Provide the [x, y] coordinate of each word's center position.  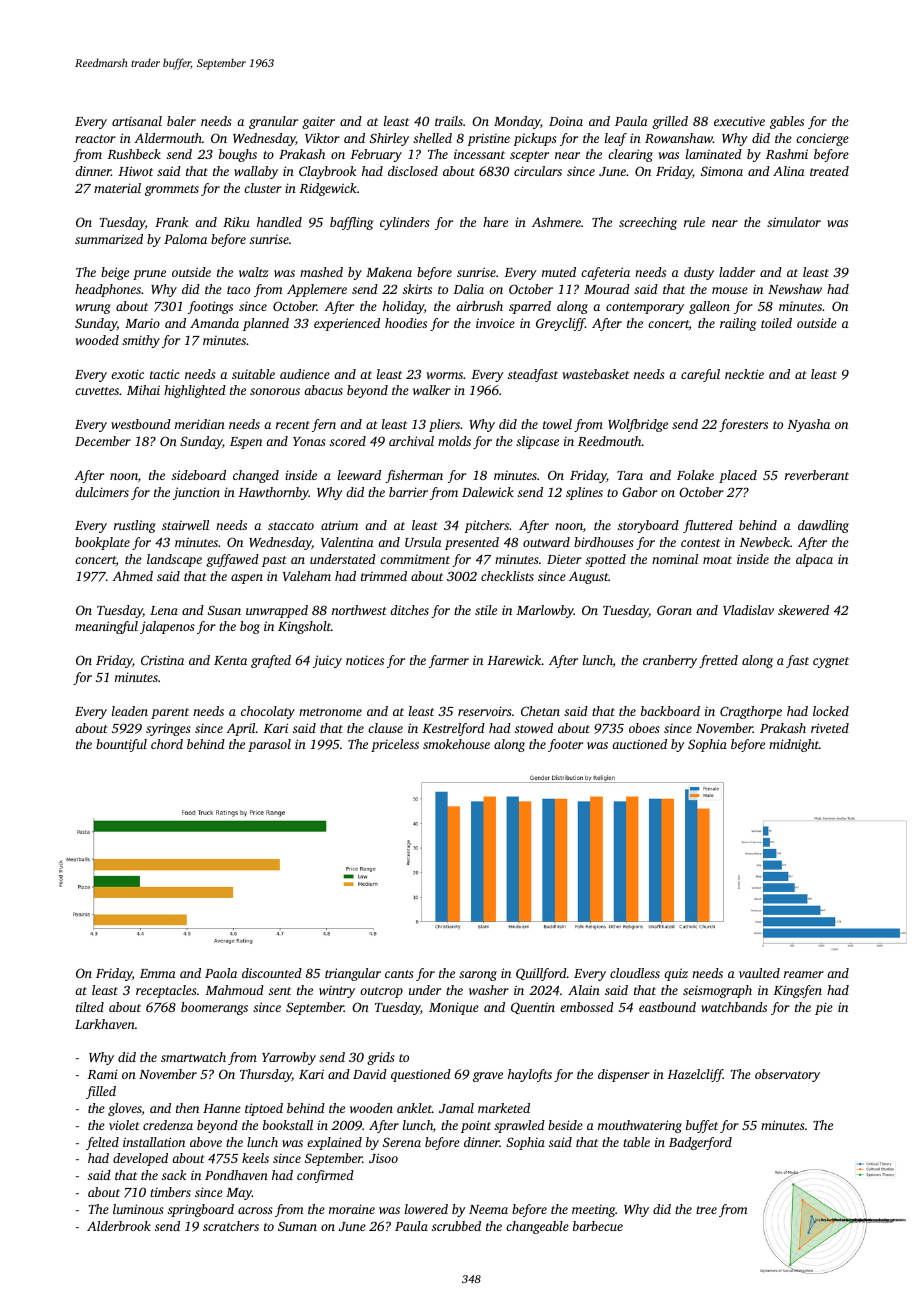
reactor [95, 139]
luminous [138, 1209]
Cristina [162, 660]
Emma [158, 973]
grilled [670, 122]
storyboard [648, 526]
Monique [454, 1008]
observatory [787, 1075]
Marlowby [545, 611]
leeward [359, 475]
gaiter [318, 122]
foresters [743, 425]
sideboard [199, 475]
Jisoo [383, 1158]
